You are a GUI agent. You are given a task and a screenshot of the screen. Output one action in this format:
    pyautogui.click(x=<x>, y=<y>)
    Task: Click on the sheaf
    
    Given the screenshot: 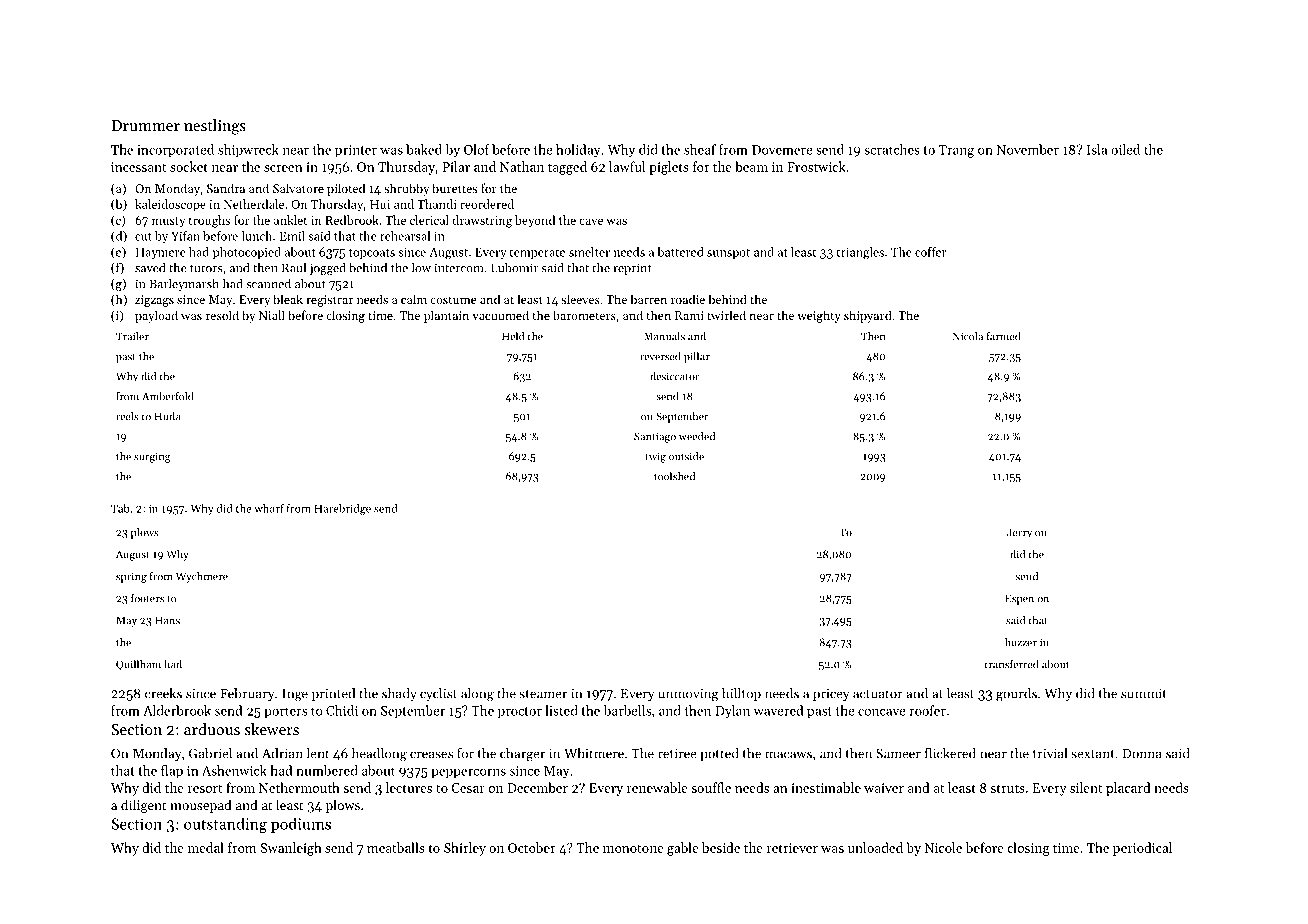 What is the action you would take?
    pyautogui.click(x=700, y=149)
